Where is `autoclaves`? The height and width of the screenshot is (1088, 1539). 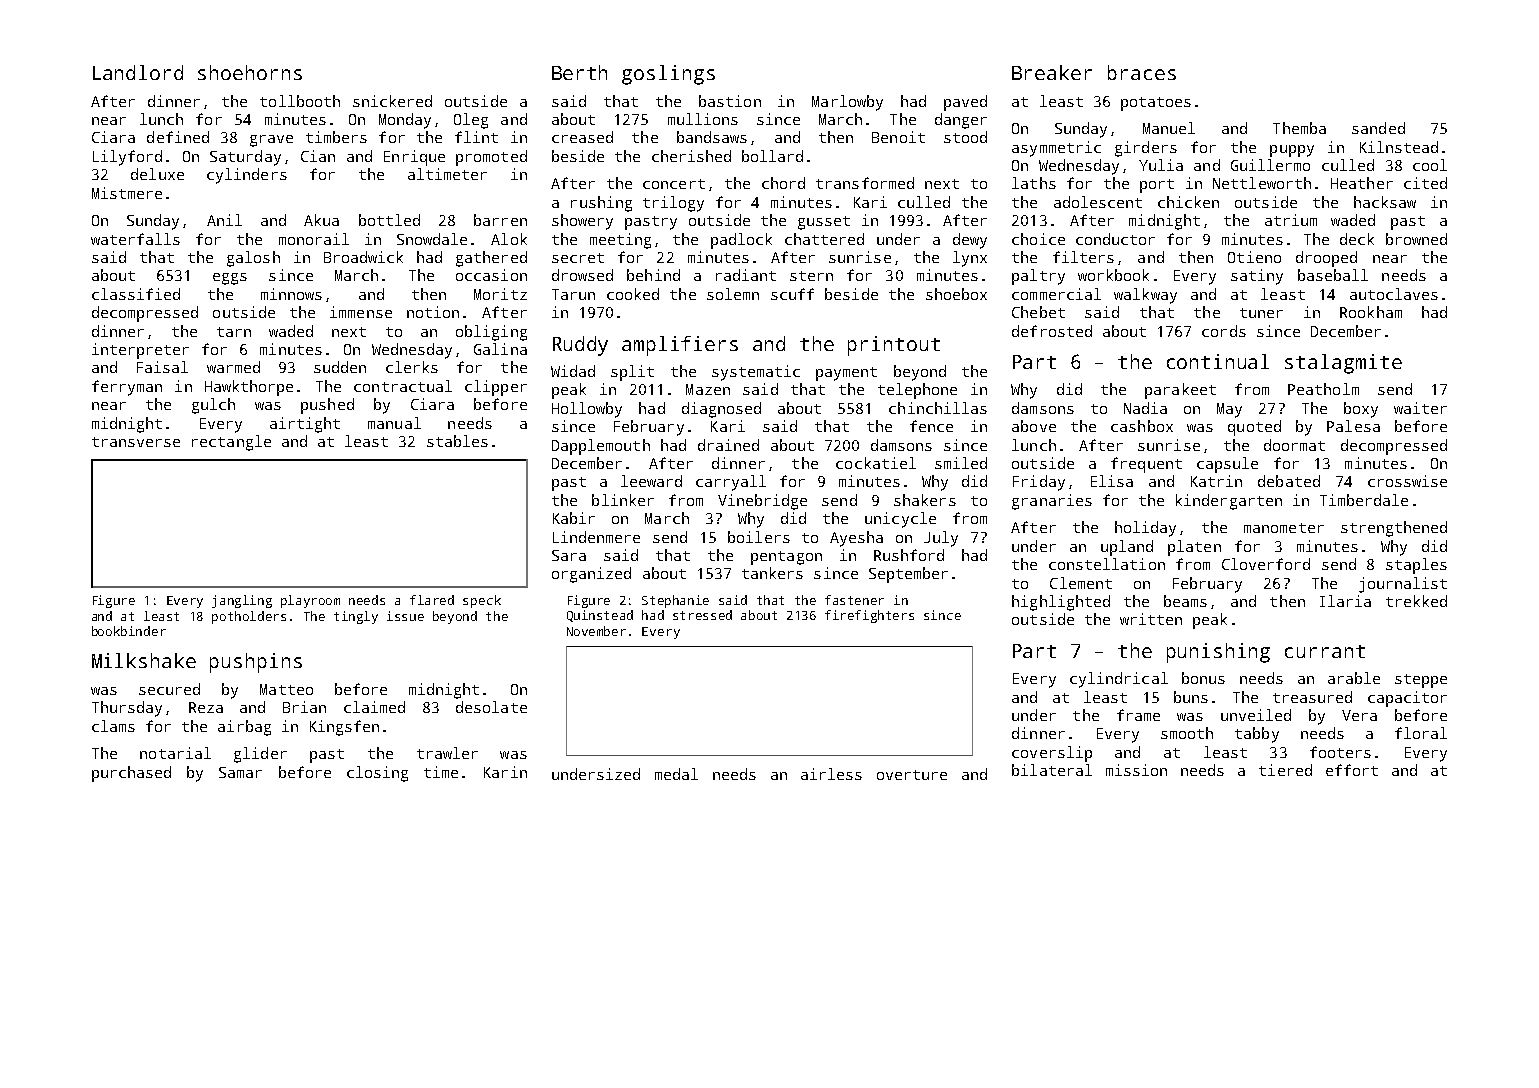 autoclaves is located at coordinates (1394, 294).
